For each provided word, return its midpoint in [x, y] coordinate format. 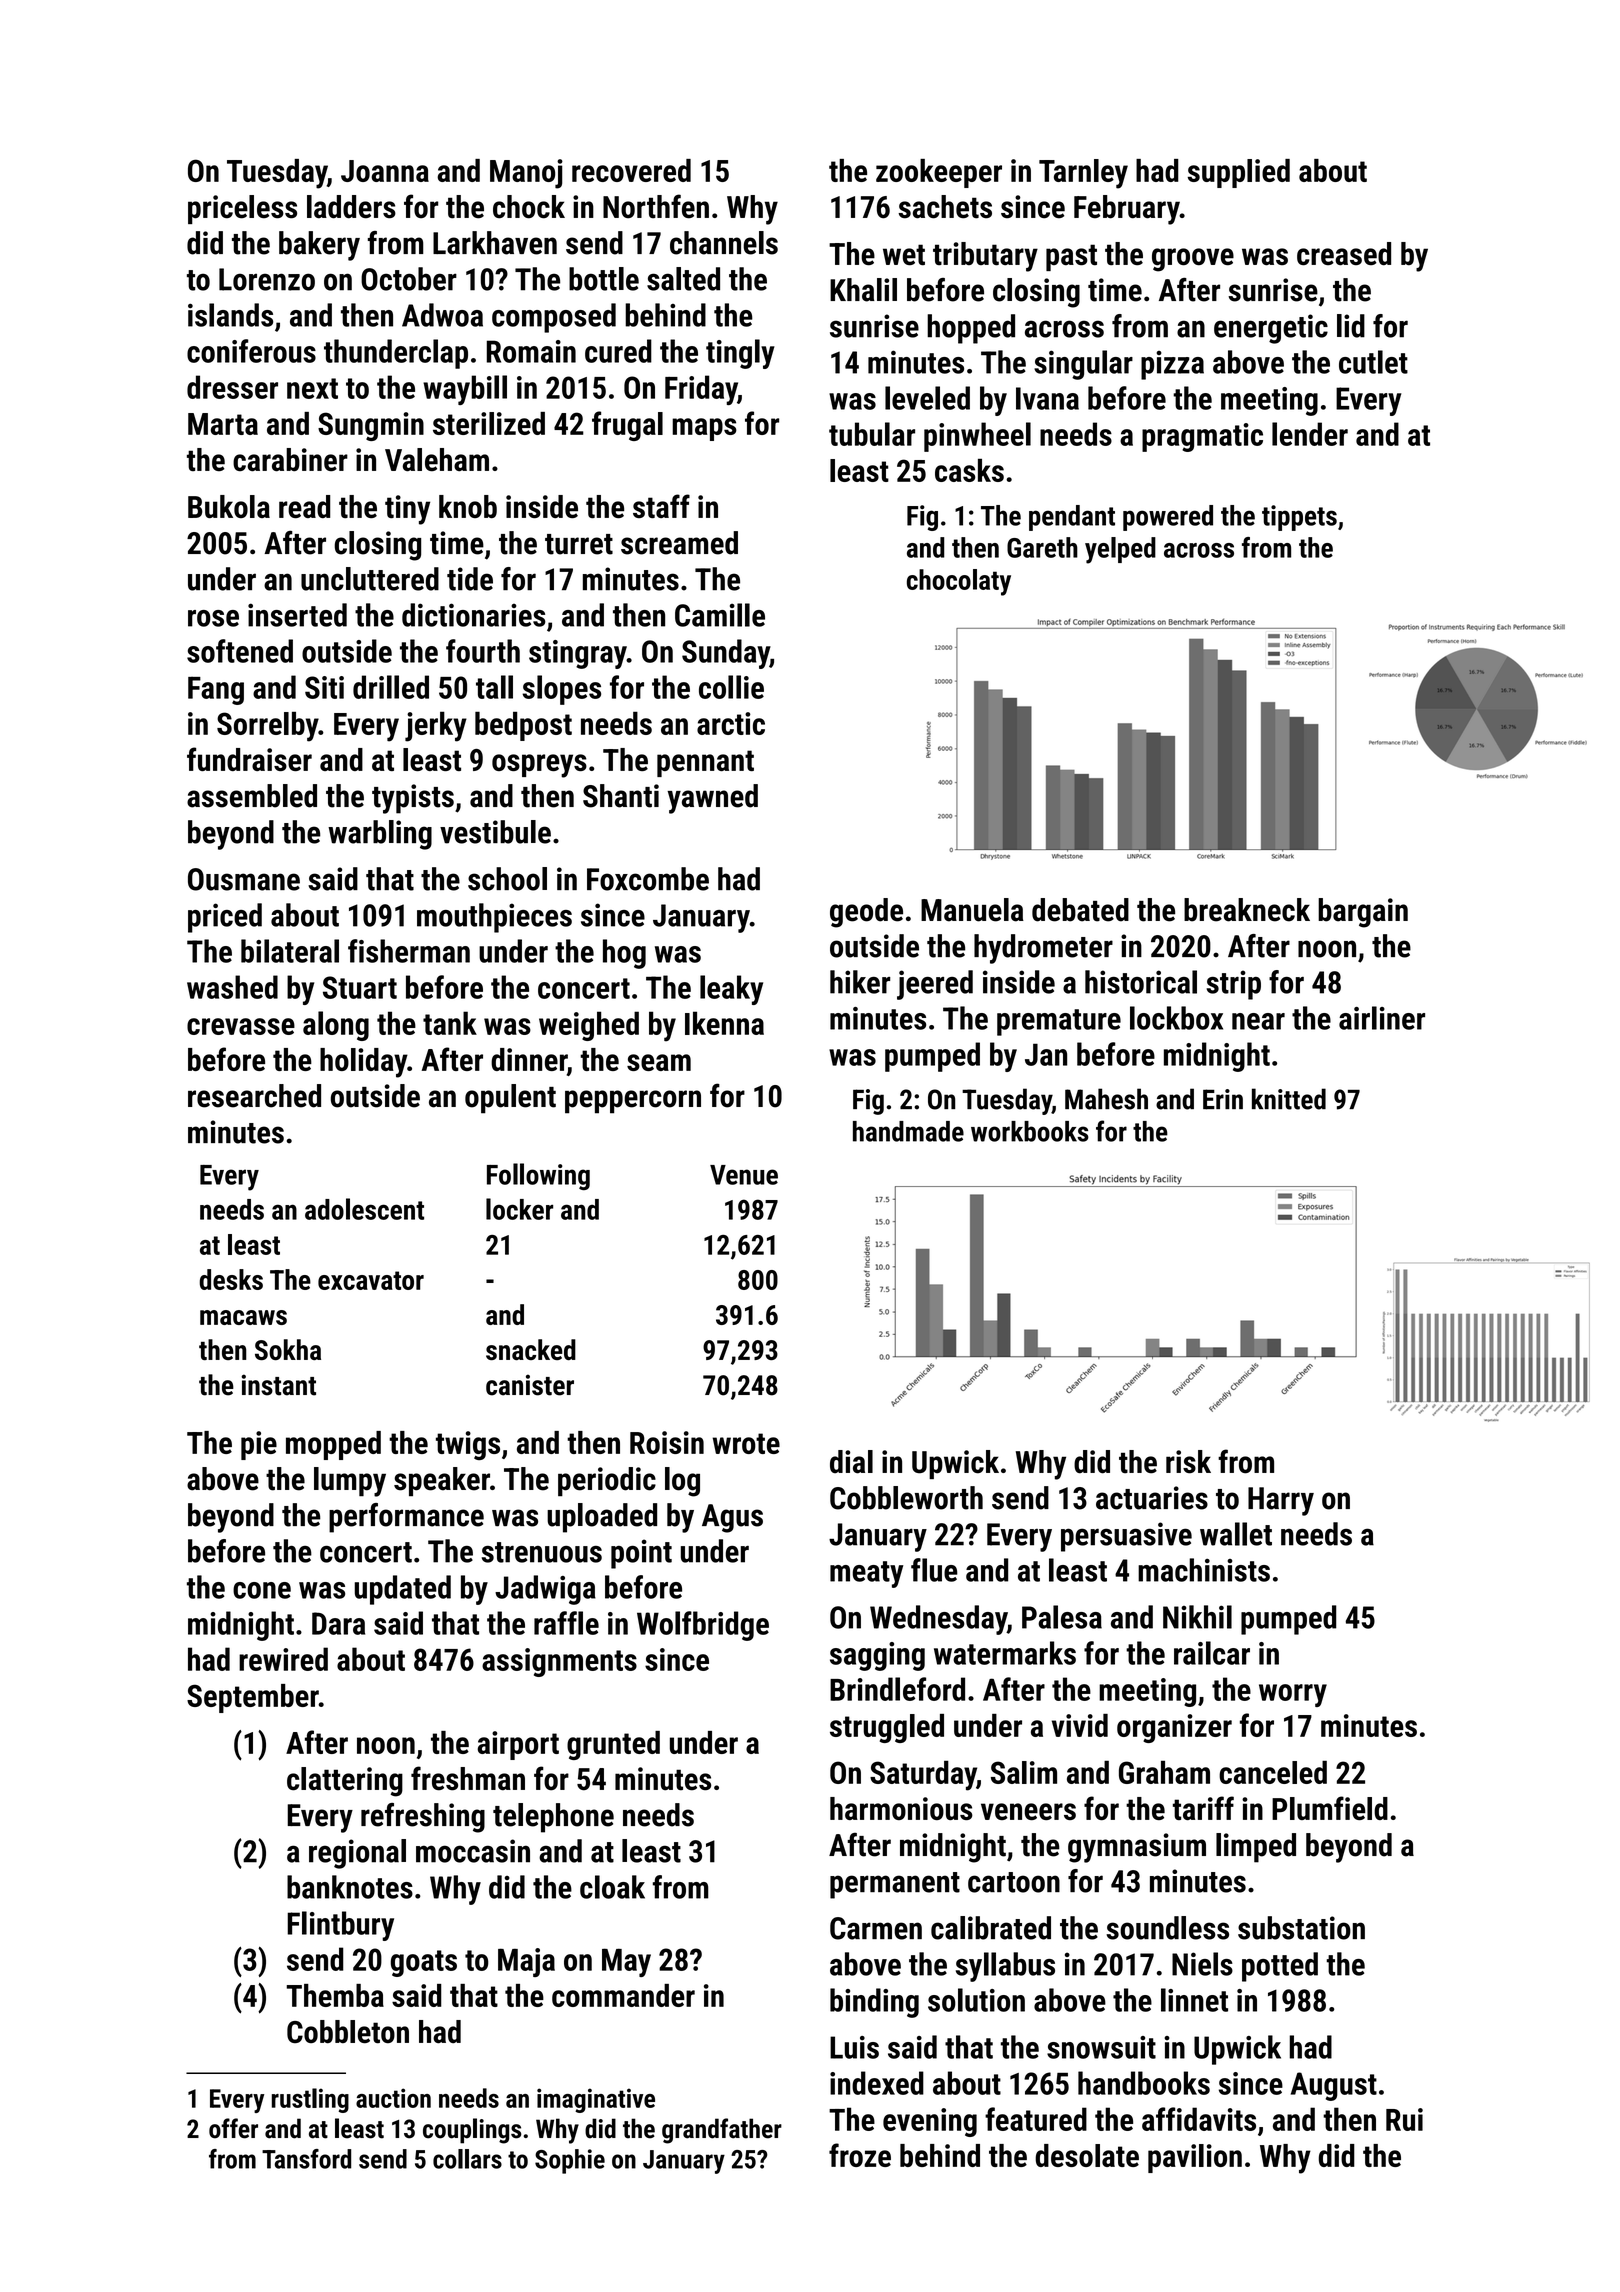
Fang [216, 690]
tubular [872, 434]
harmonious [901, 1808]
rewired [283, 1659]
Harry [1281, 1501]
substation [1301, 1928]
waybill [465, 390]
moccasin [473, 1851]
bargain [1363, 913]
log [682, 1482]
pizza [1172, 365]
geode [866, 913]
